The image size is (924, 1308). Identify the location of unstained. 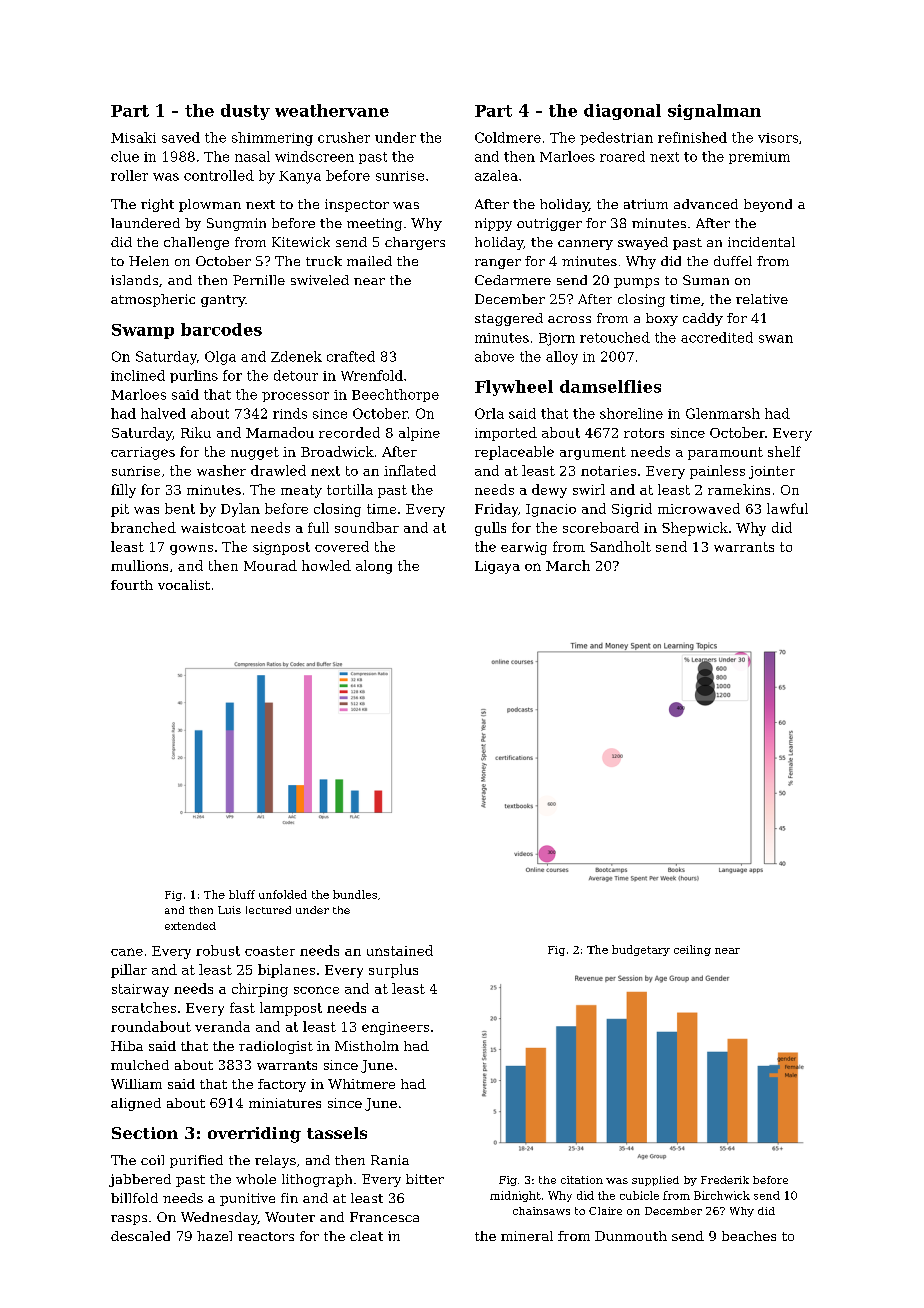
(400, 950).
